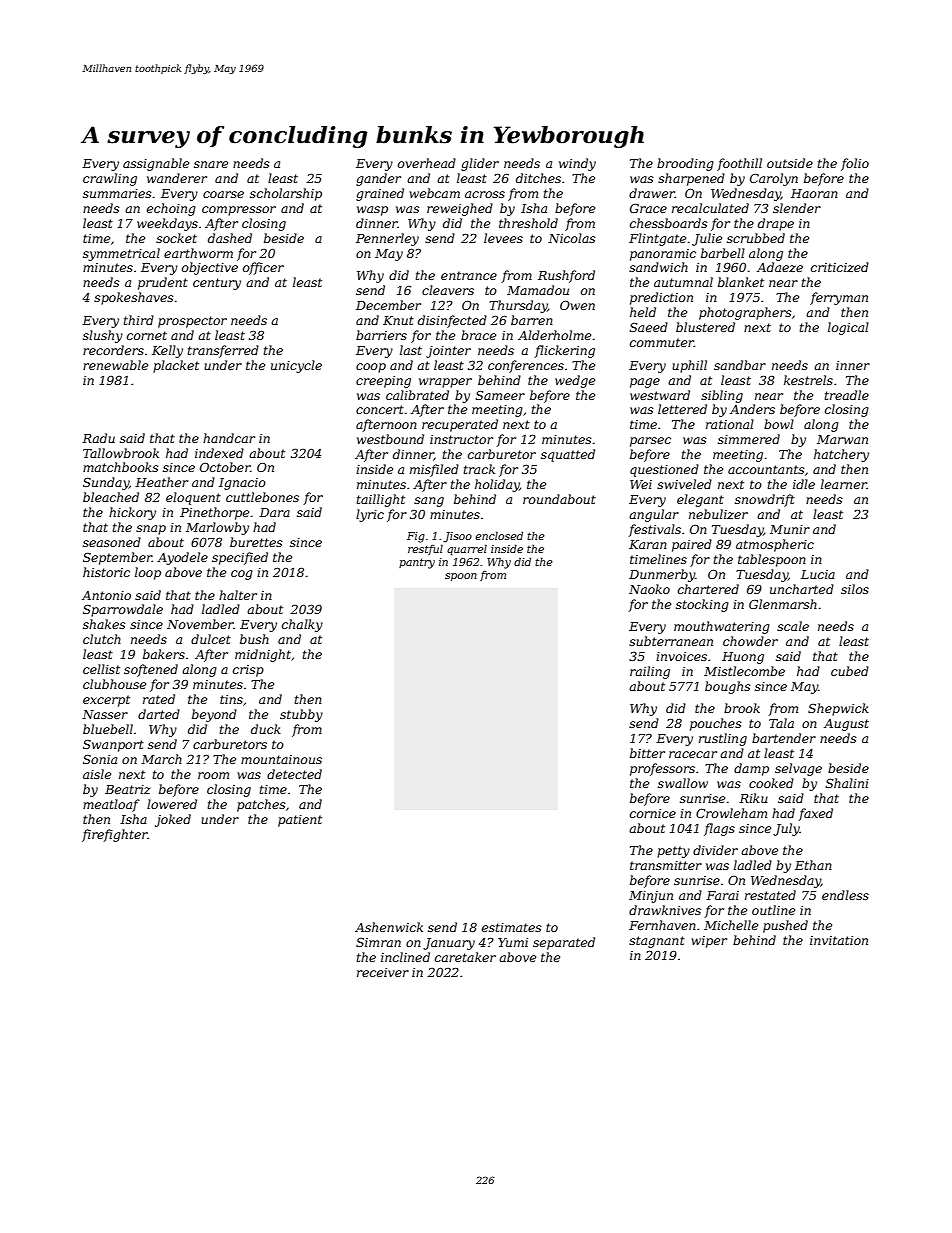 The image size is (952, 1233). Describe the element at coordinates (301, 715) in the screenshot. I see `stubby` at that location.
